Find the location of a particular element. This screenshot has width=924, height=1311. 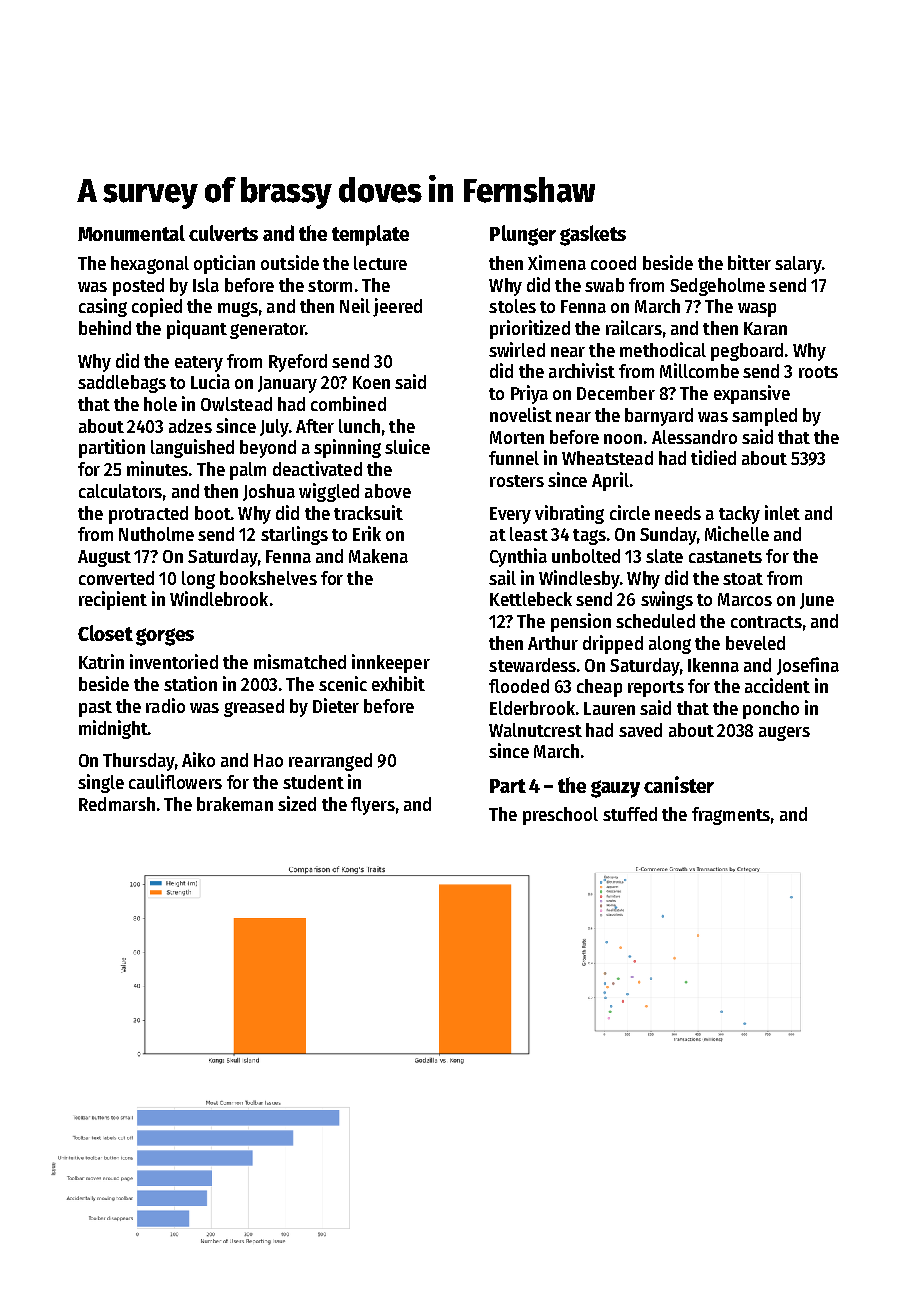

preschool is located at coordinates (560, 816).
